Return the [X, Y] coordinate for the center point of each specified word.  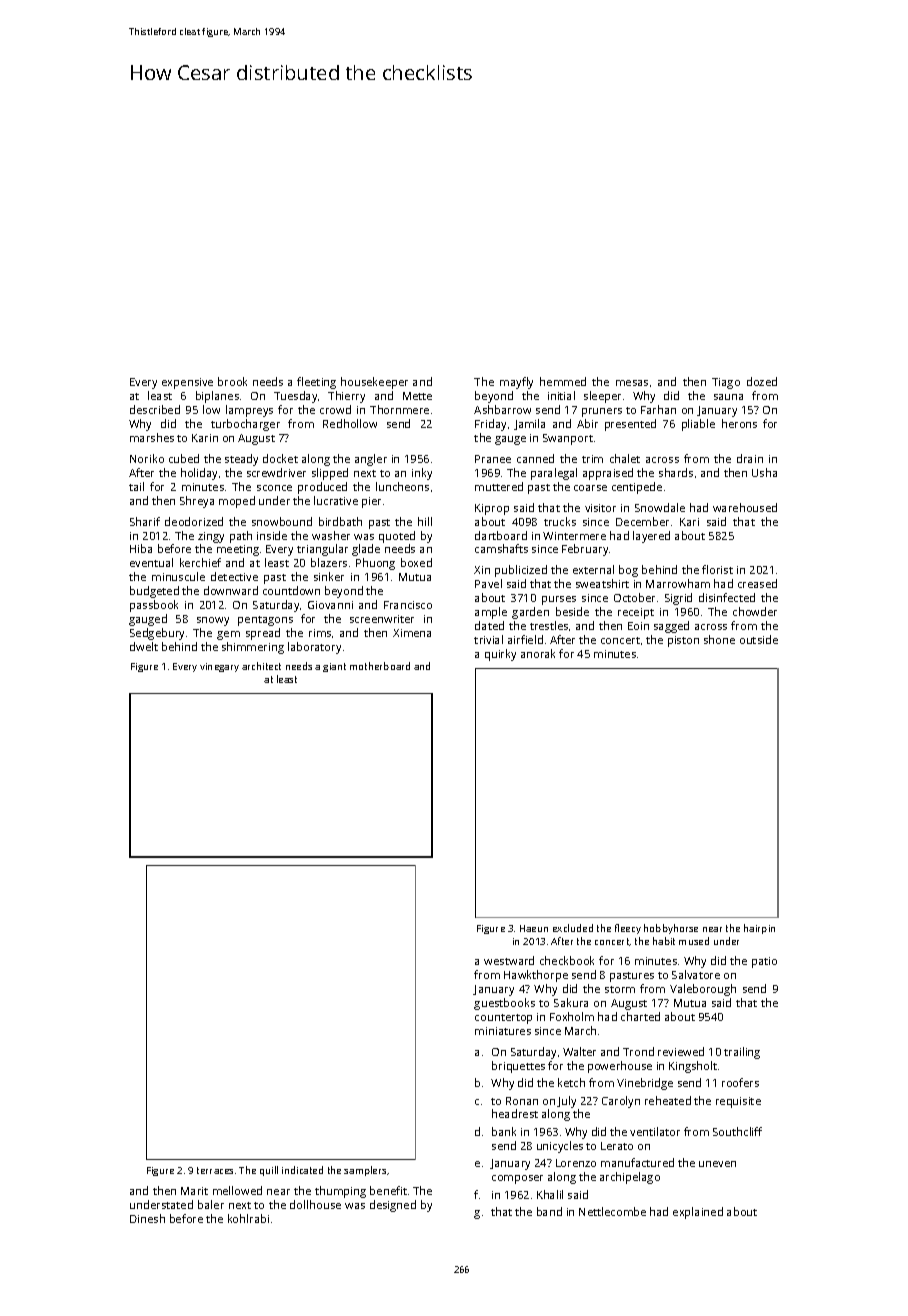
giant [334, 667]
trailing [742, 1053]
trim [592, 459]
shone [719, 639]
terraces [215, 1170]
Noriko [147, 458]
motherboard [380, 666]
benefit [388, 1190]
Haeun [534, 928]
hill [425, 521]
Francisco [408, 605]
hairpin [759, 929]
